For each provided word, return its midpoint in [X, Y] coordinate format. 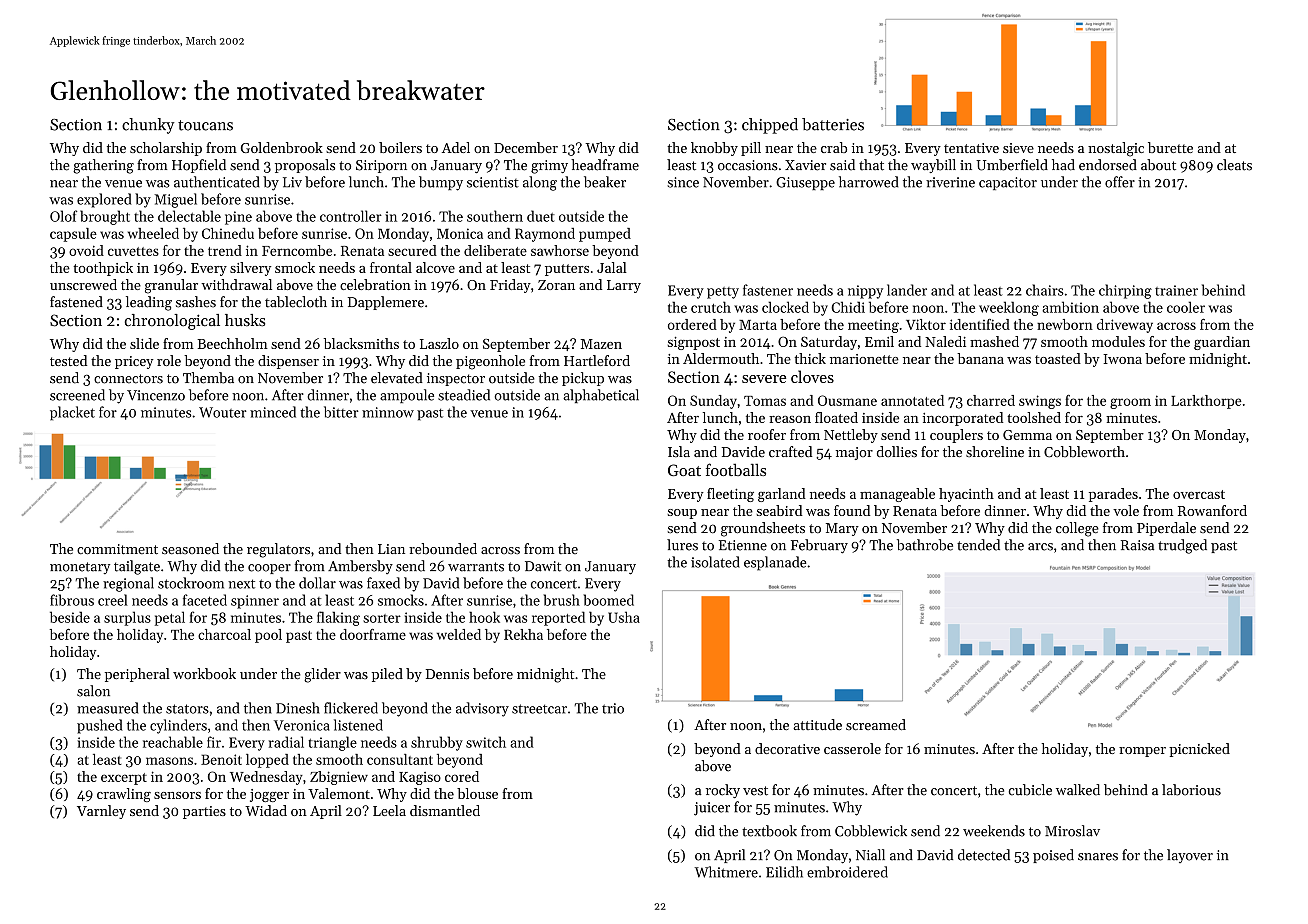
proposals [305, 166]
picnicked [1199, 750]
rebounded [443, 549]
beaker [605, 182]
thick [810, 358]
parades [1113, 495]
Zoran [556, 285]
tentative [971, 148]
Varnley [101, 812]
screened [77, 395]
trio [613, 708]
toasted [1058, 358]
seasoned [190, 548]
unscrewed [83, 284]
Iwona [1122, 359]
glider [322, 675]
